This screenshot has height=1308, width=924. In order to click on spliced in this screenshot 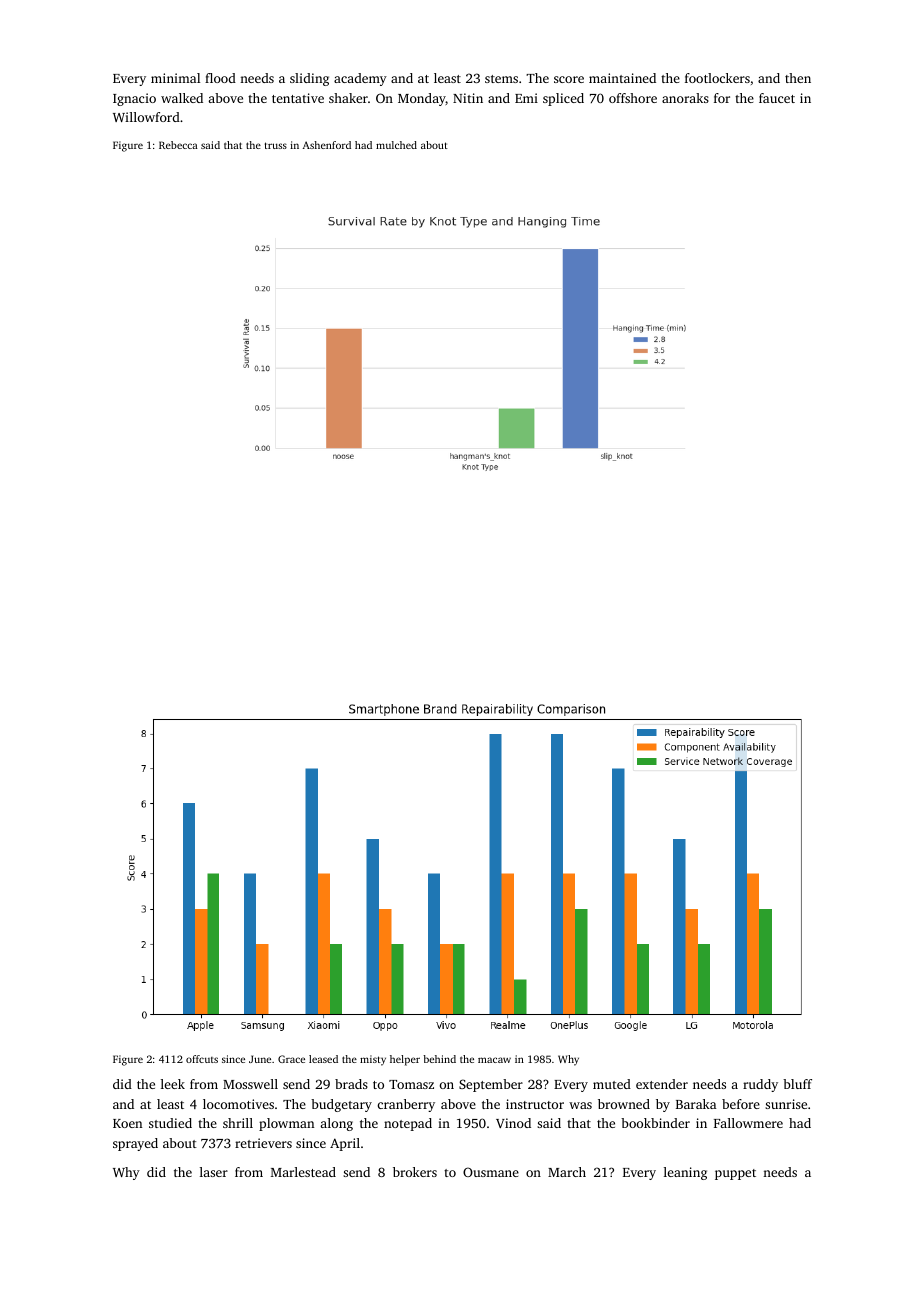, I will do `click(563, 99)`.
